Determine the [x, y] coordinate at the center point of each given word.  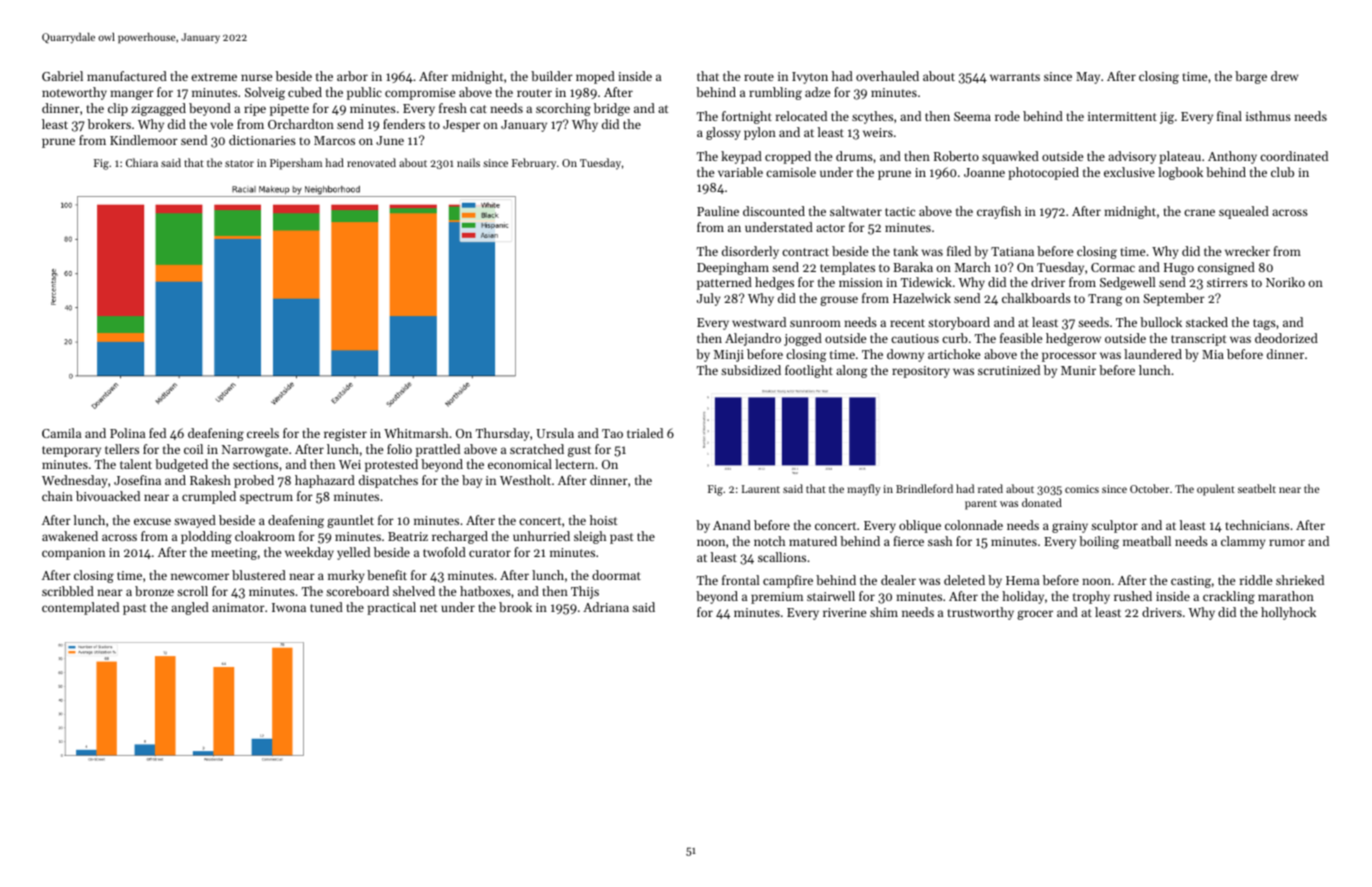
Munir [1078, 370]
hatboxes [485, 591]
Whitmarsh [416, 433]
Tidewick [926, 282]
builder [552, 76]
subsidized [751, 370]
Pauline [718, 211]
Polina [127, 433]
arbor [352, 76]
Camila [61, 433]
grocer [1035, 615]
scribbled [68, 591]
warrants [1015, 77]
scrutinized [1009, 370]
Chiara [142, 162]
